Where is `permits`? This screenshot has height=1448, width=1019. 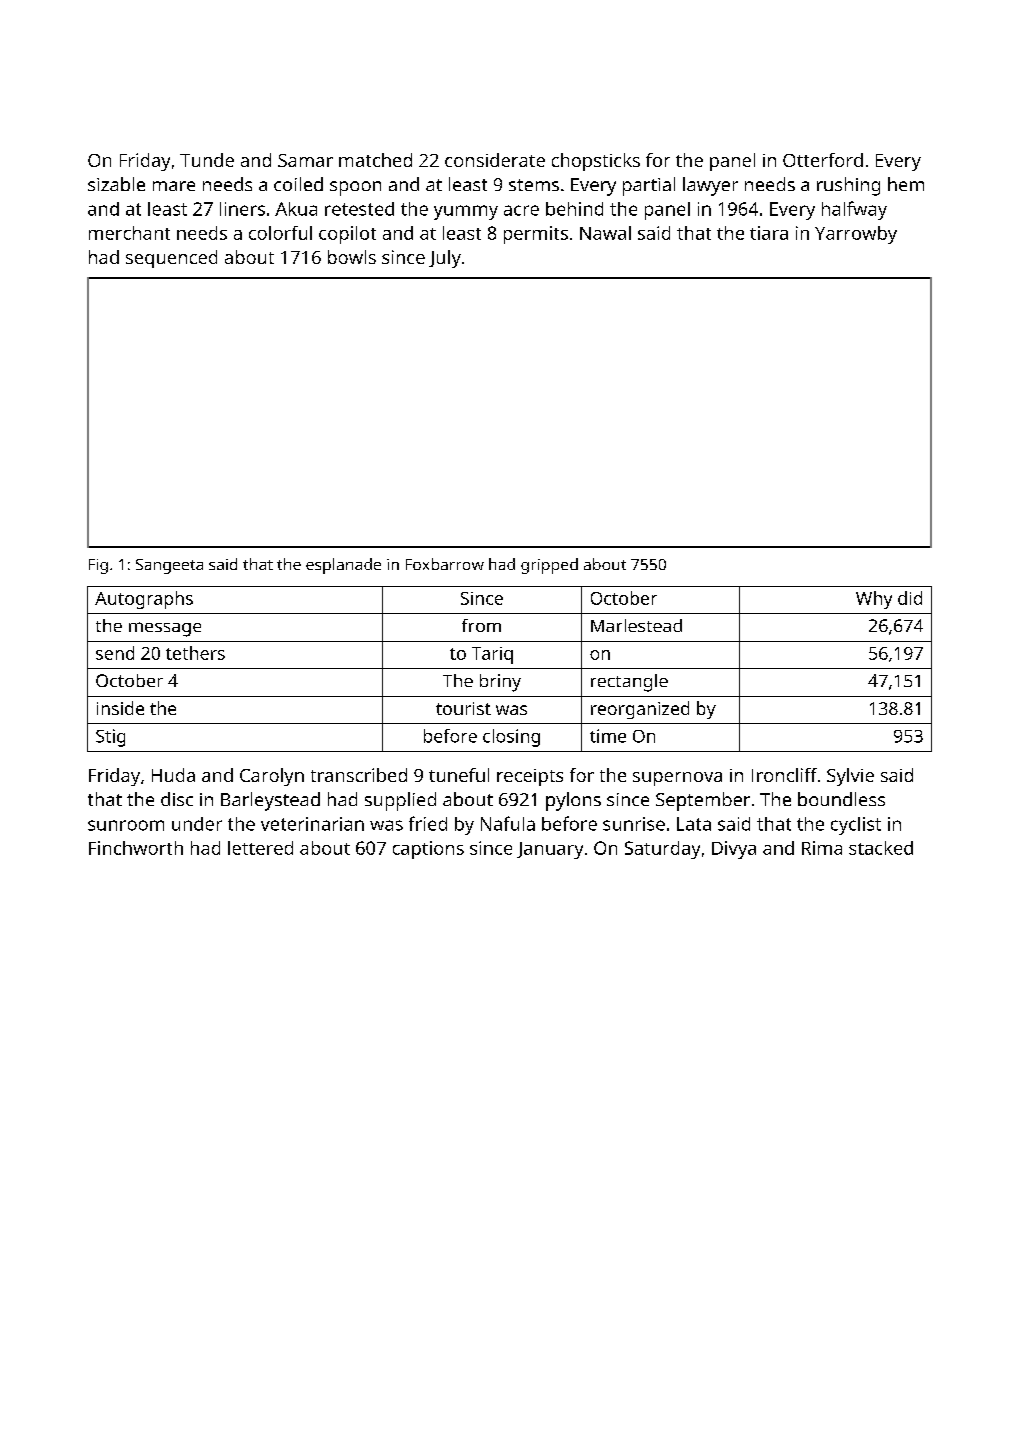
permits is located at coordinates (536, 235).
